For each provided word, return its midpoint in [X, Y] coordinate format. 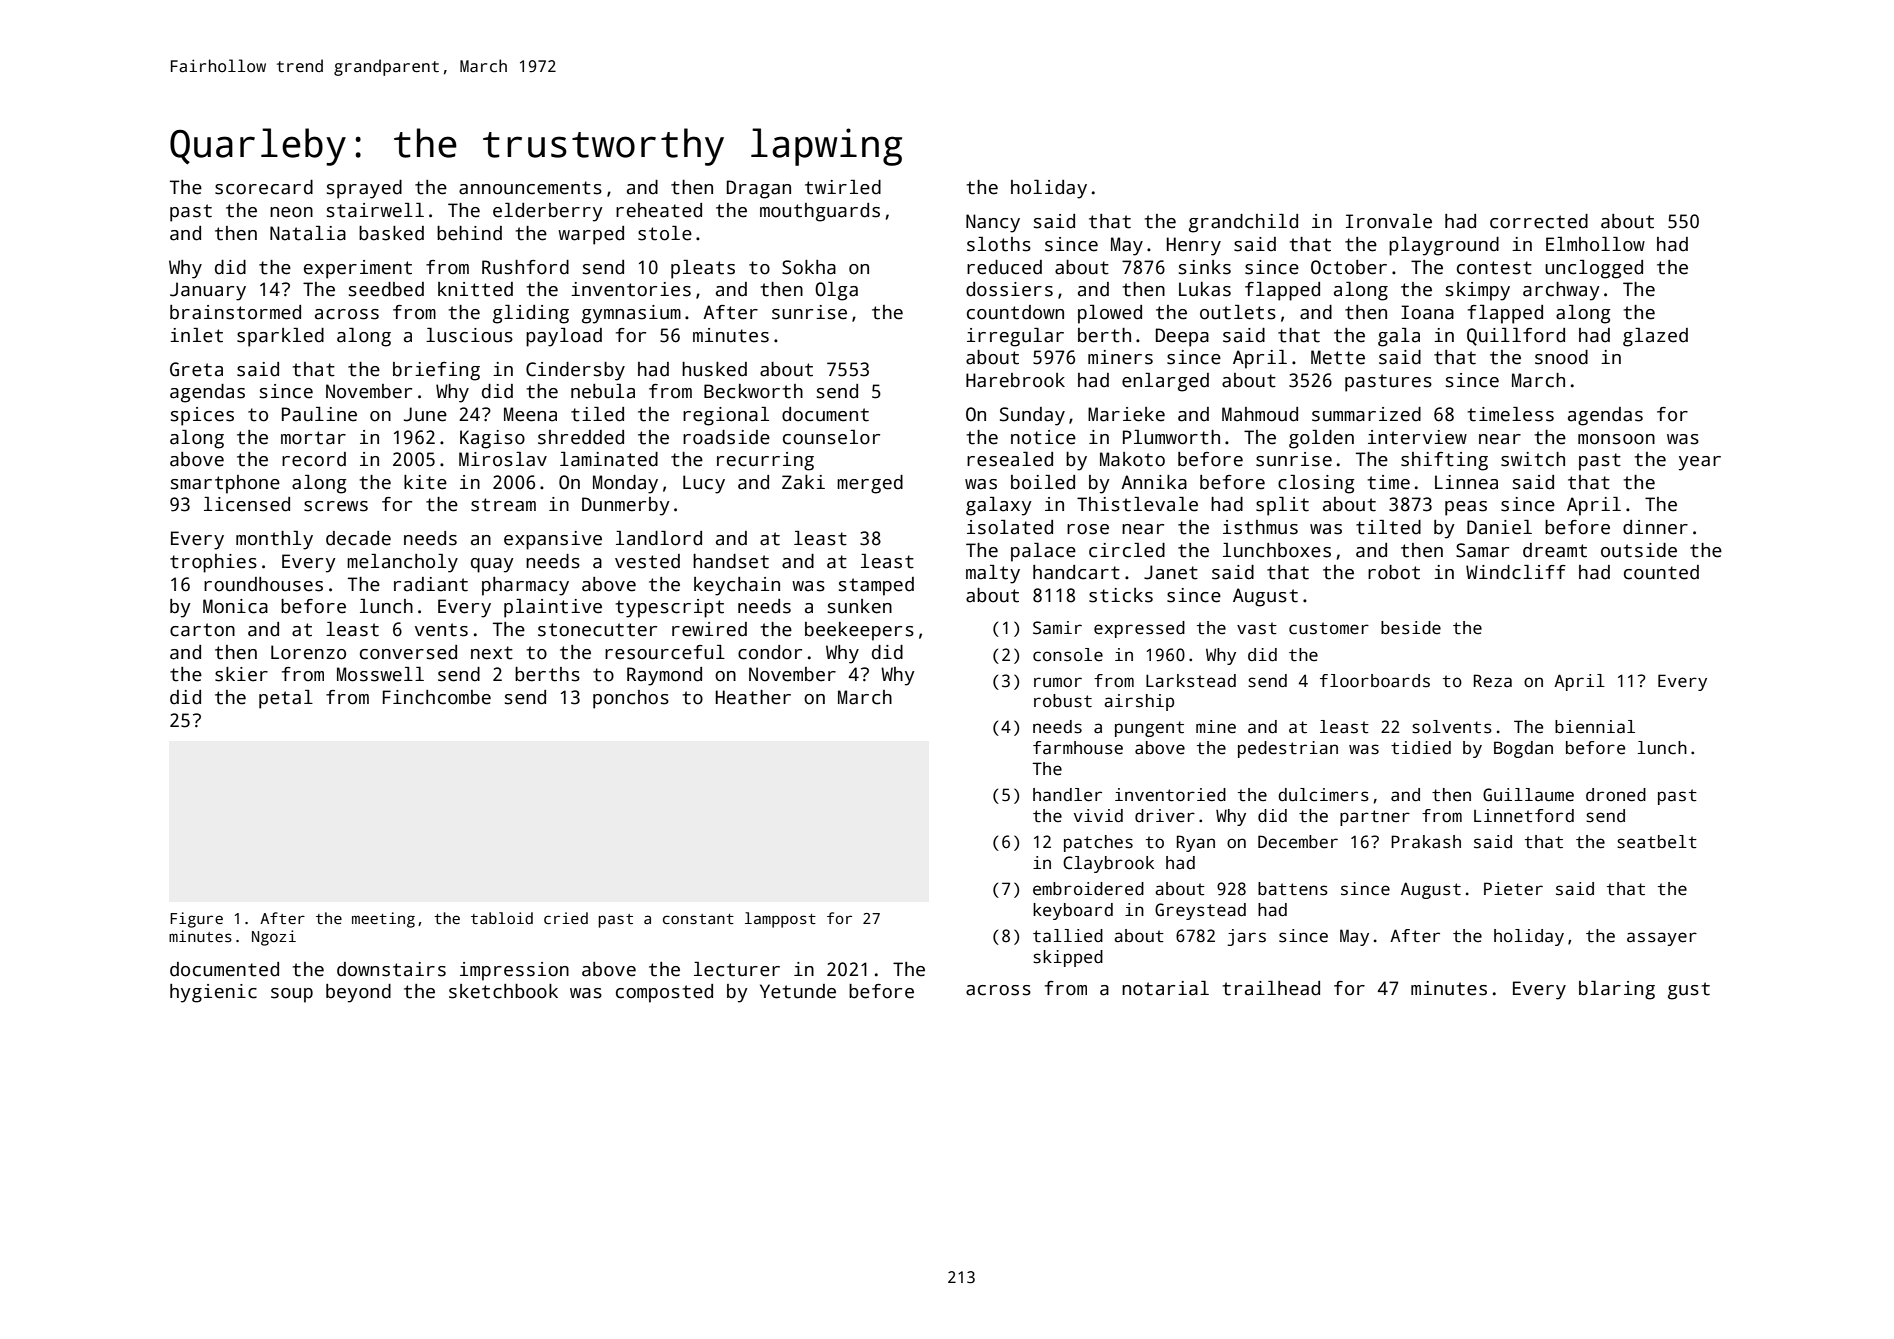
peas [1466, 508]
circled [1127, 550]
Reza [1493, 681]
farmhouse [1078, 748]
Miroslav [503, 459]
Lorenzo [308, 652]
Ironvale [1389, 221]
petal [286, 699]
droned [1616, 795]
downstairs [391, 969]
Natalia [308, 233]
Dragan [759, 189]
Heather [753, 697]
